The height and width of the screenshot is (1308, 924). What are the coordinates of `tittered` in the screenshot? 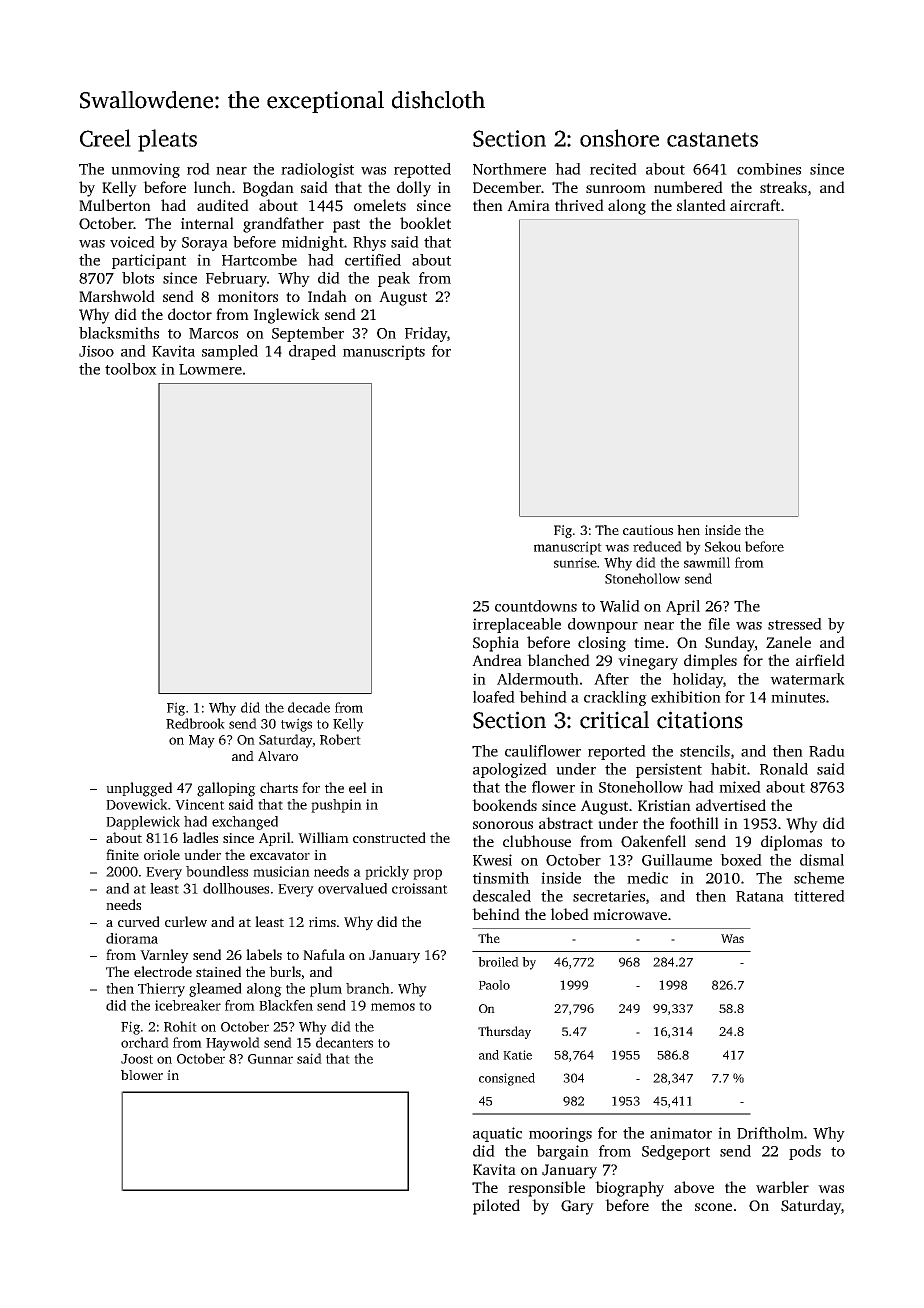 It's located at (819, 896).
